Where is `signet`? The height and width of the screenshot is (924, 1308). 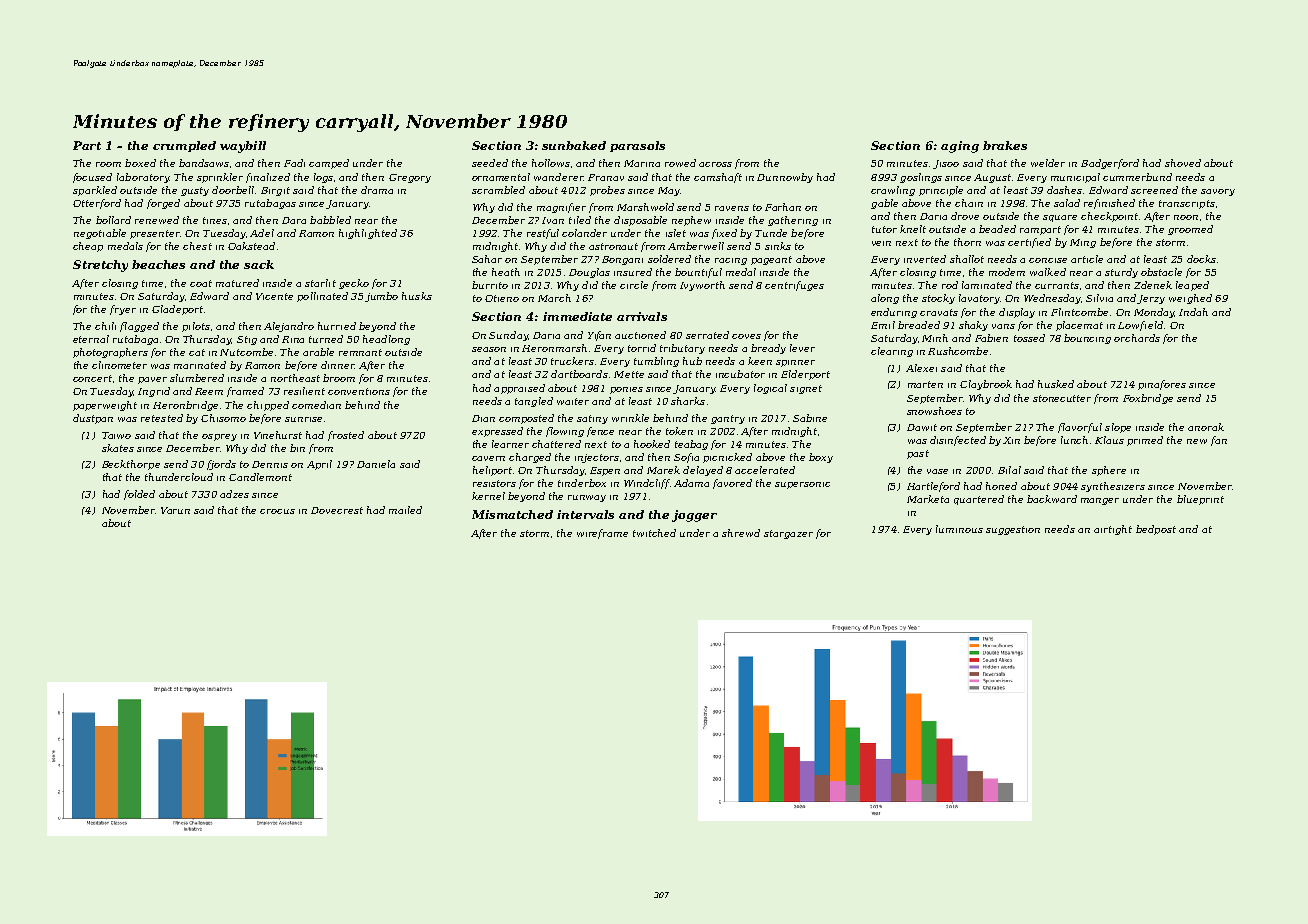 signet is located at coordinates (806, 389).
